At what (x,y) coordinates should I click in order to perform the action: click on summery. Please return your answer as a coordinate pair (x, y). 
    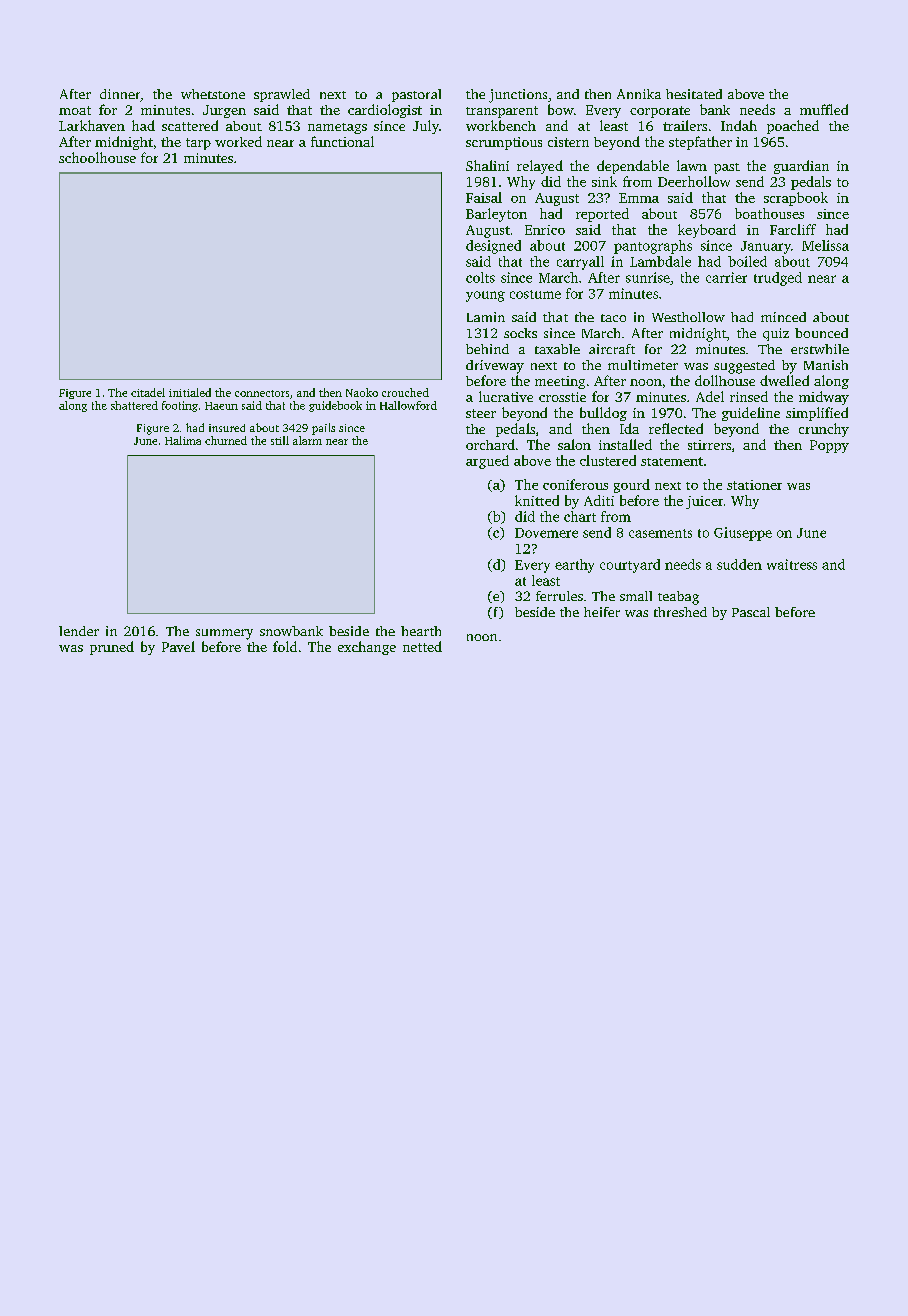
    Looking at the image, I should click on (224, 634).
